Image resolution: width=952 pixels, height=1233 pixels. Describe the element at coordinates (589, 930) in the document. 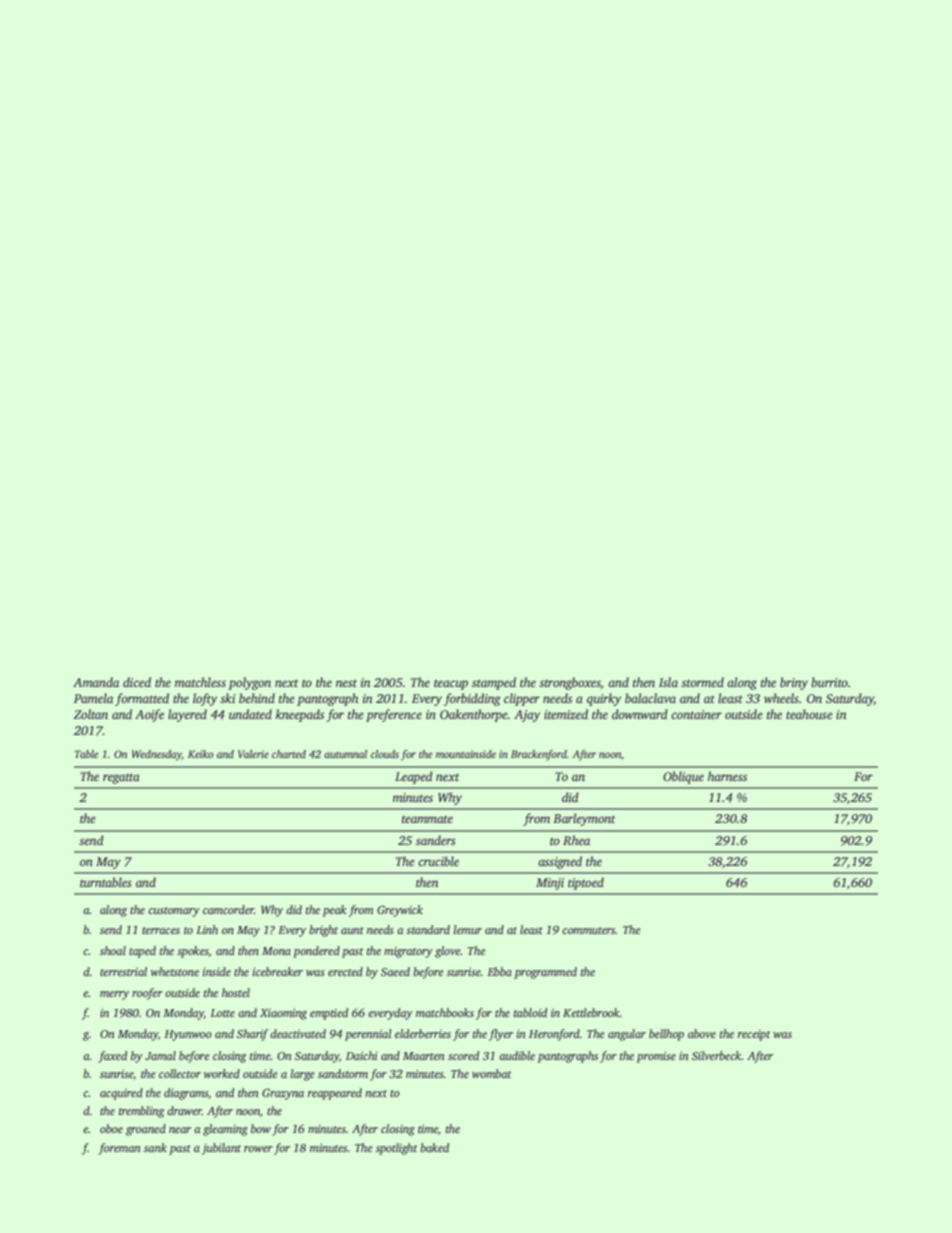

I see `commuters` at that location.
